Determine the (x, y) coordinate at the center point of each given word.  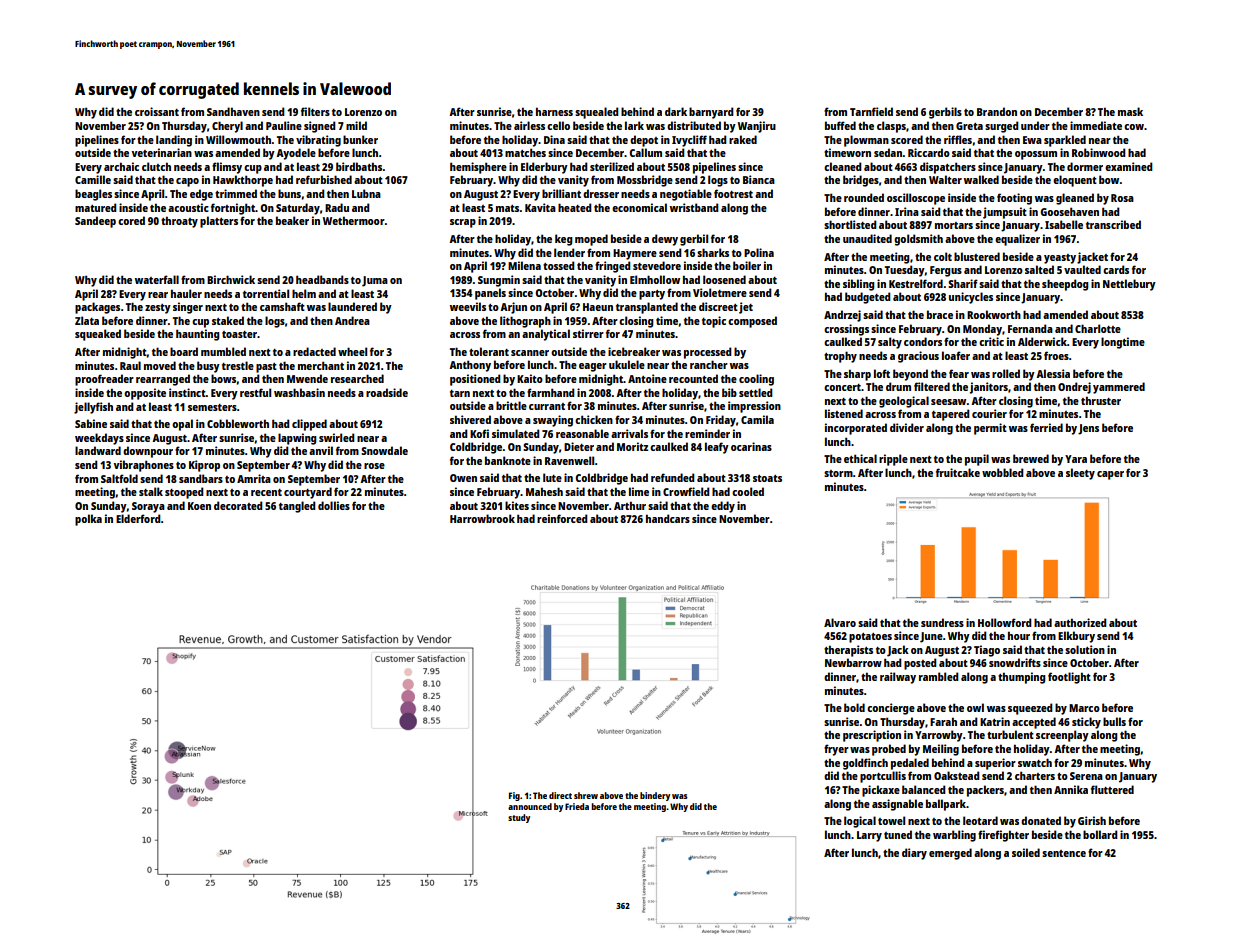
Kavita (540, 207)
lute (552, 477)
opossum (1036, 155)
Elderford (138, 518)
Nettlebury (1129, 285)
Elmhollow (655, 279)
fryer (836, 750)
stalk (151, 491)
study (519, 818)
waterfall (157, 279)
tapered (951, 415)
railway (898, 678)
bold (854, 707)
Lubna (366, 193)
